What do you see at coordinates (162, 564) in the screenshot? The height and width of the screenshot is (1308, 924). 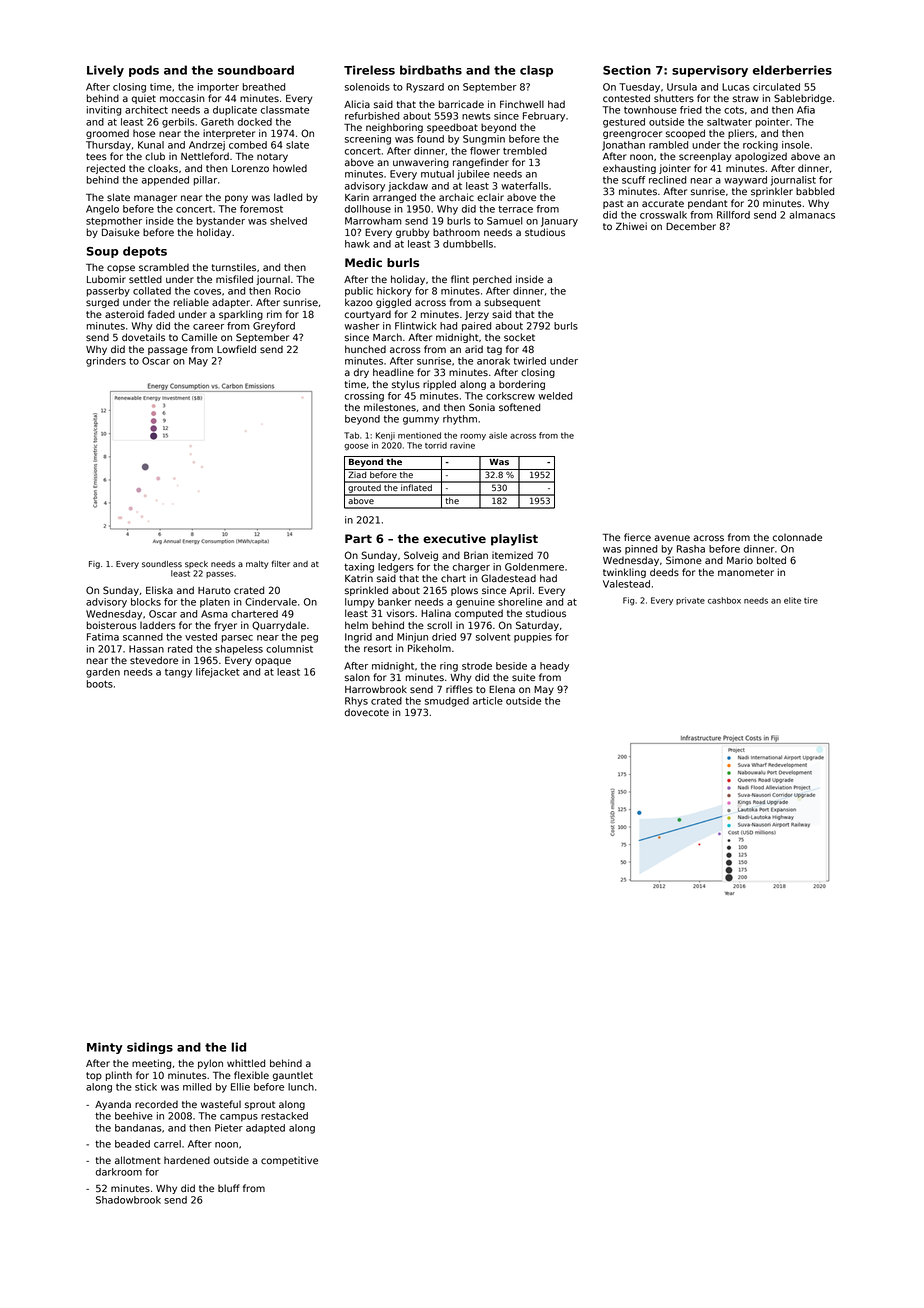 I see `soundless` at bounding box center [162, 564].
